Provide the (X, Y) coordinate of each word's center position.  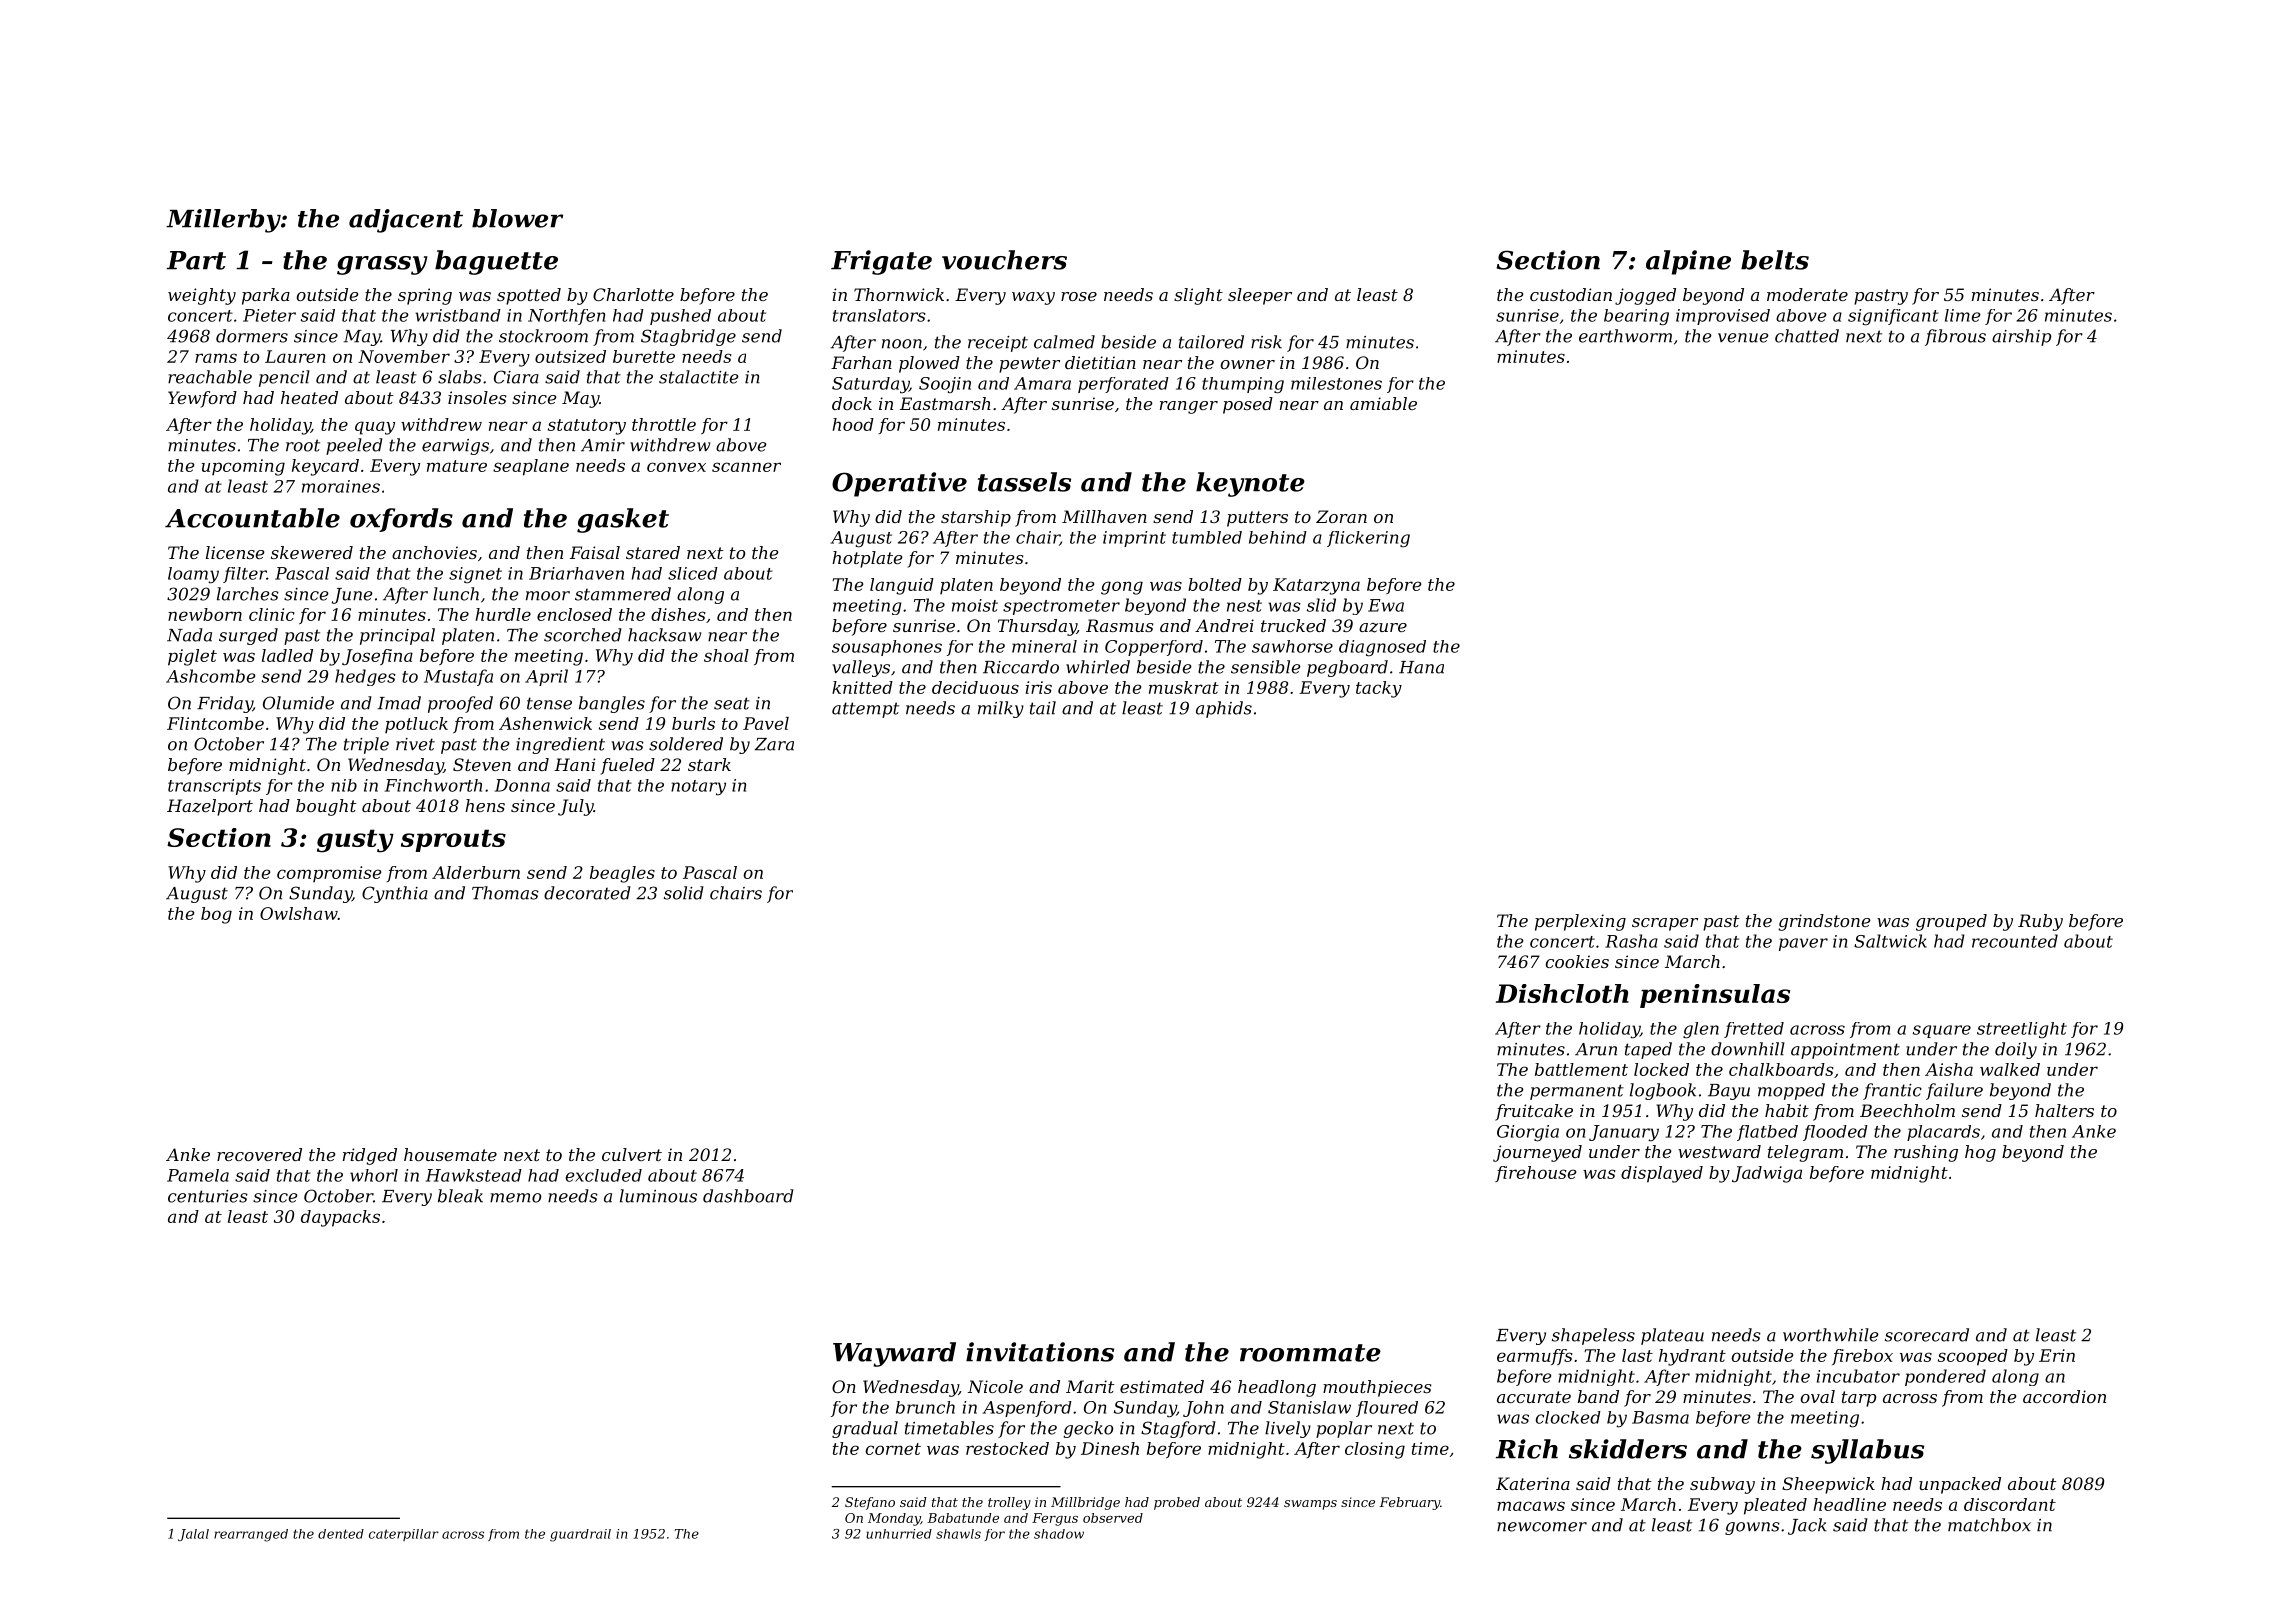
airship (2021, 337)
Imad (399, 703)
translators (879, 315)
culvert (632, 1154)
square (1942, 1031)
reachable (210, 377)
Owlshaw (299, 913)
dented (341, 1534)
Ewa (1386, 605)
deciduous (975, 687)
